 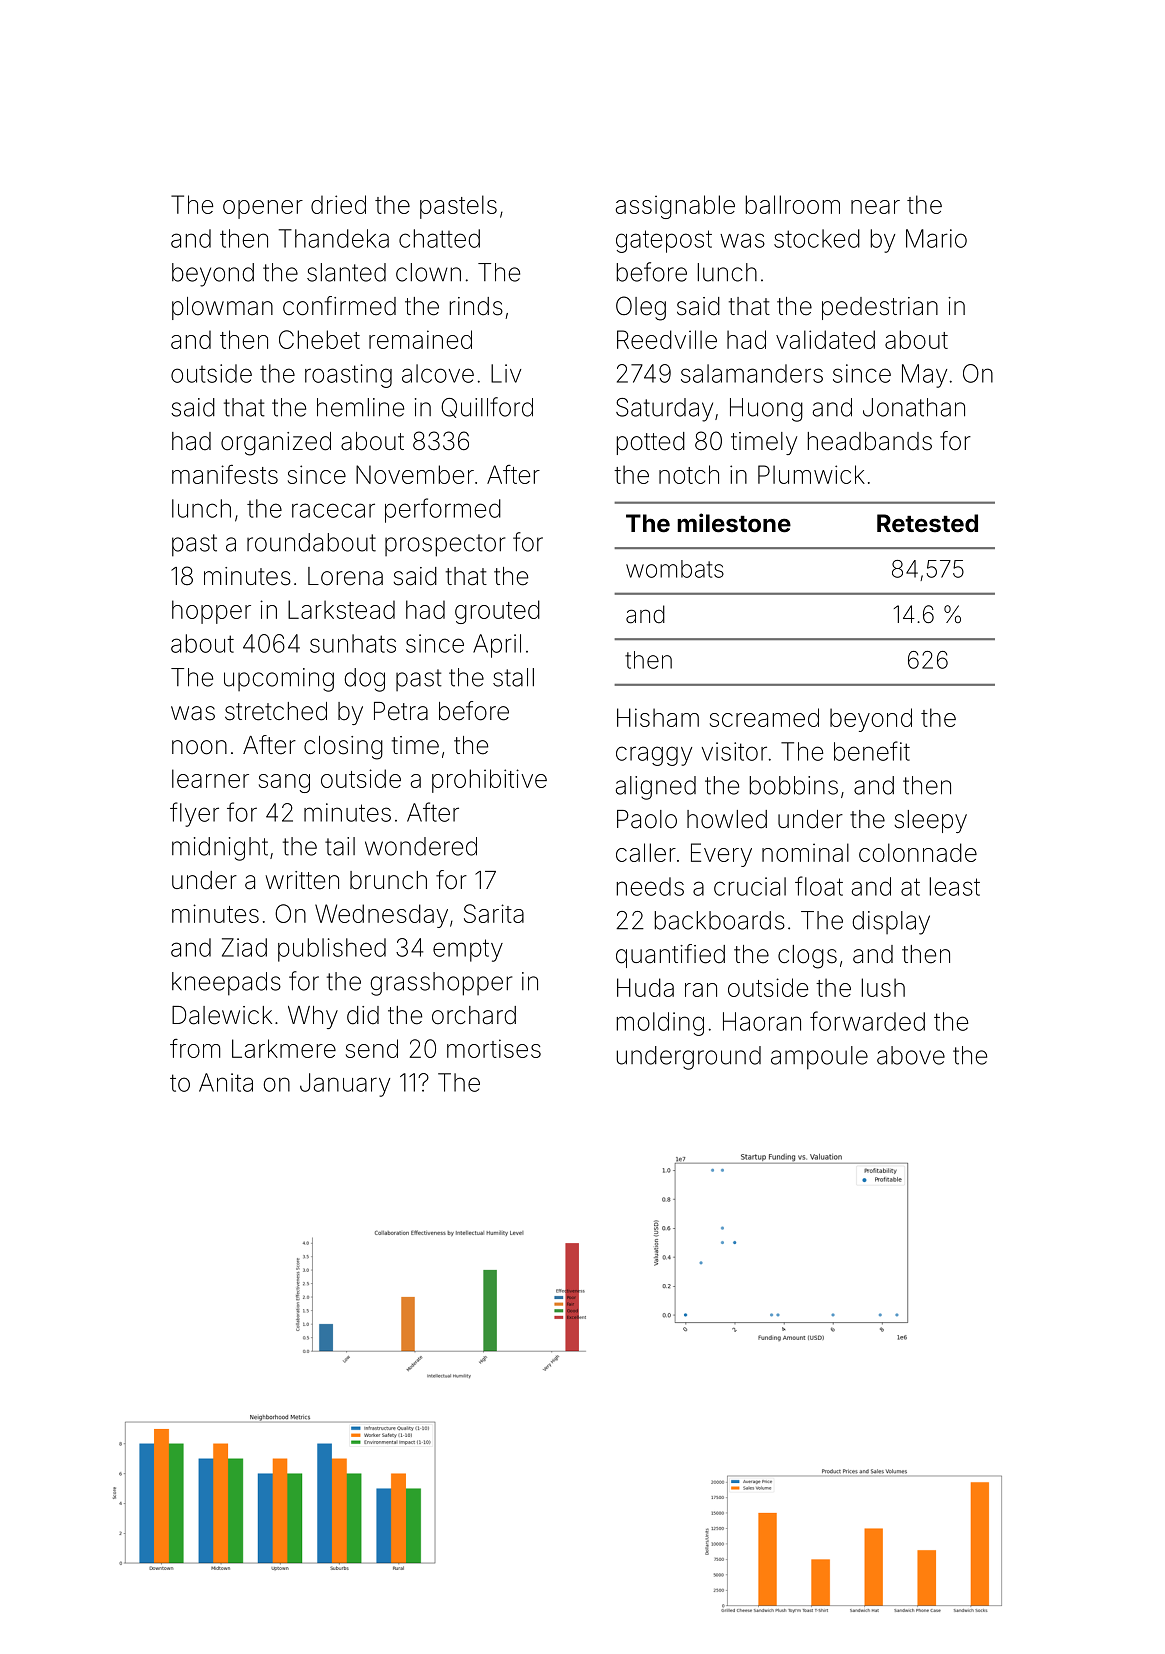 What do you see at coordinates (263, 209) in the image?
I see `opener` at bounding box center [263, 209].
